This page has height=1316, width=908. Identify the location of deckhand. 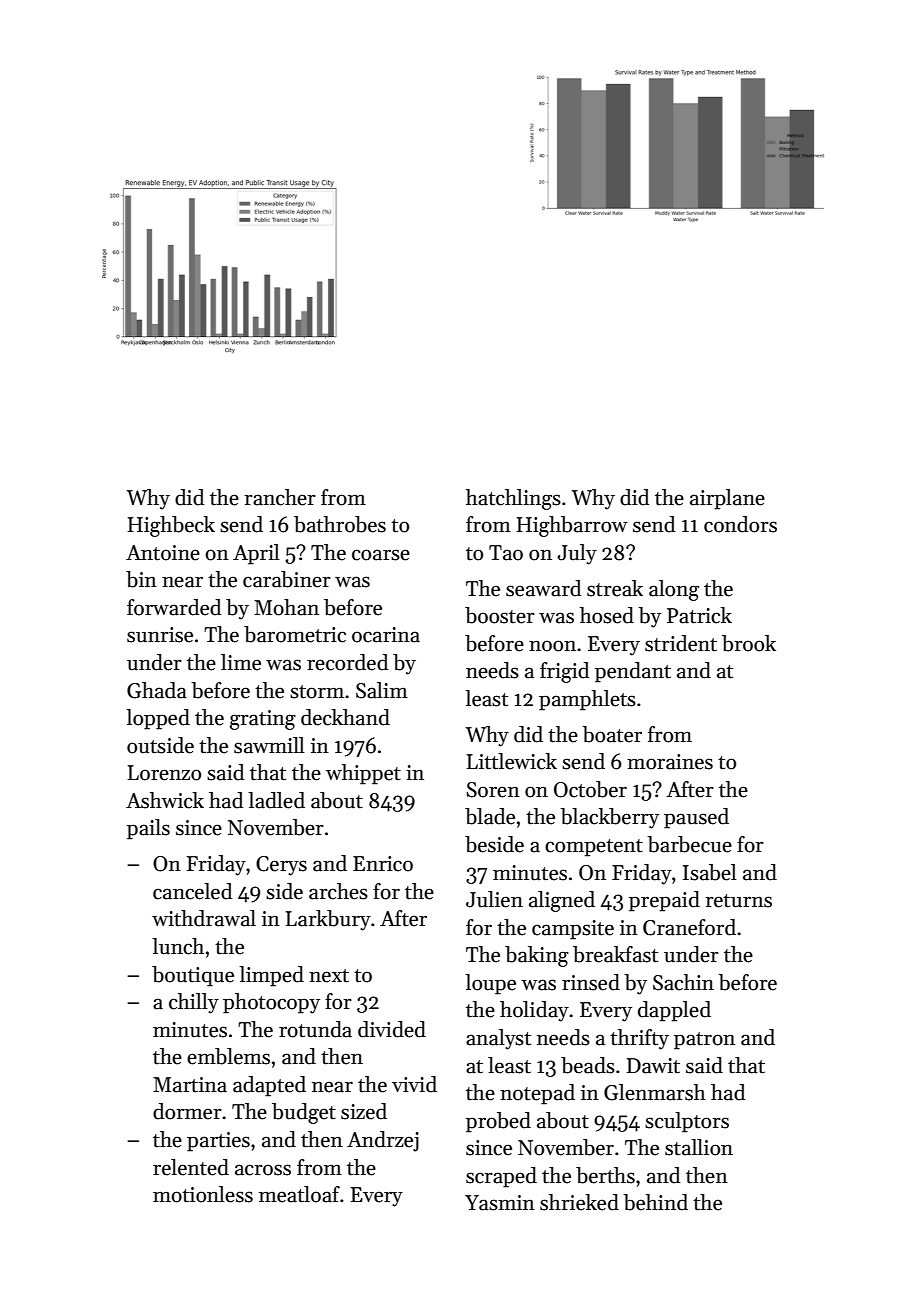
(345, 717).
